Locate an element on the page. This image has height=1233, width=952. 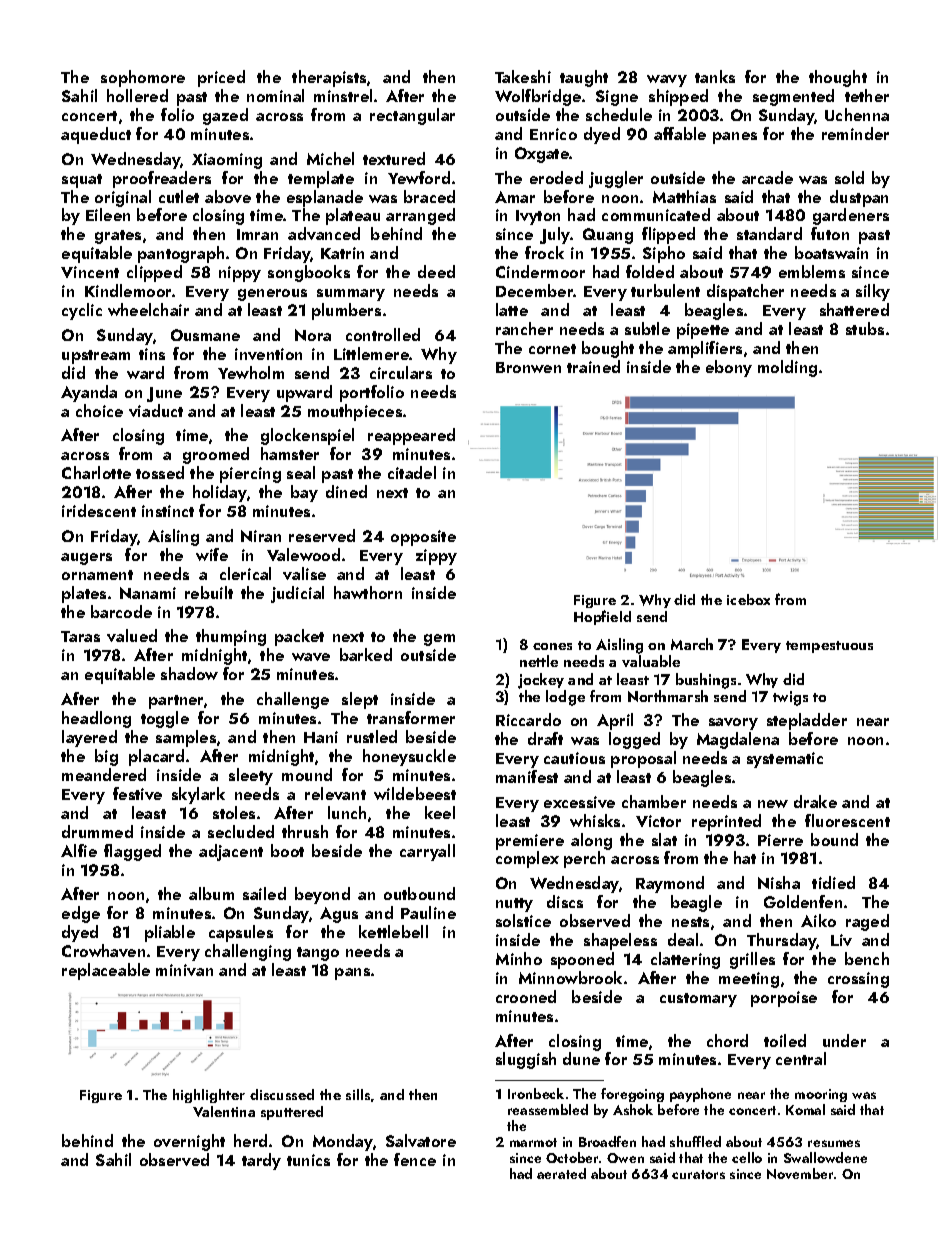
Quang is located at coordinates (608, 236).
